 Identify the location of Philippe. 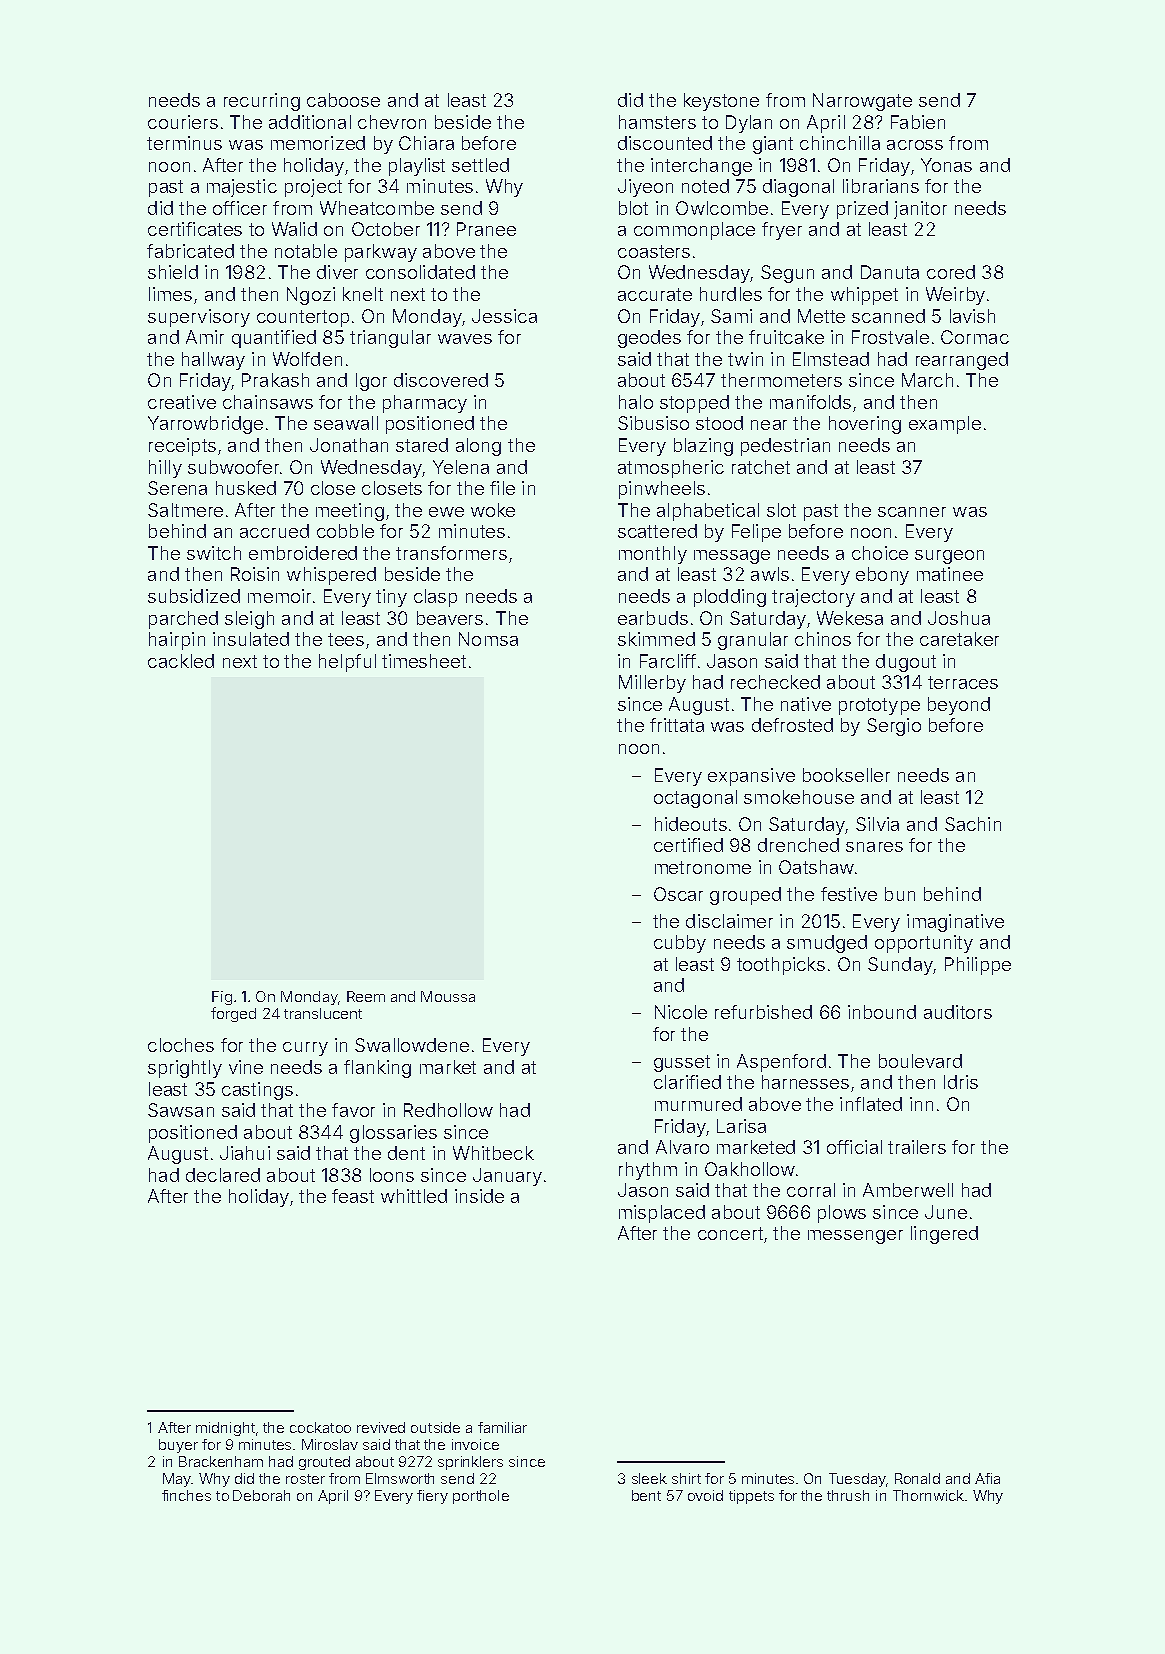
(978, 966).
